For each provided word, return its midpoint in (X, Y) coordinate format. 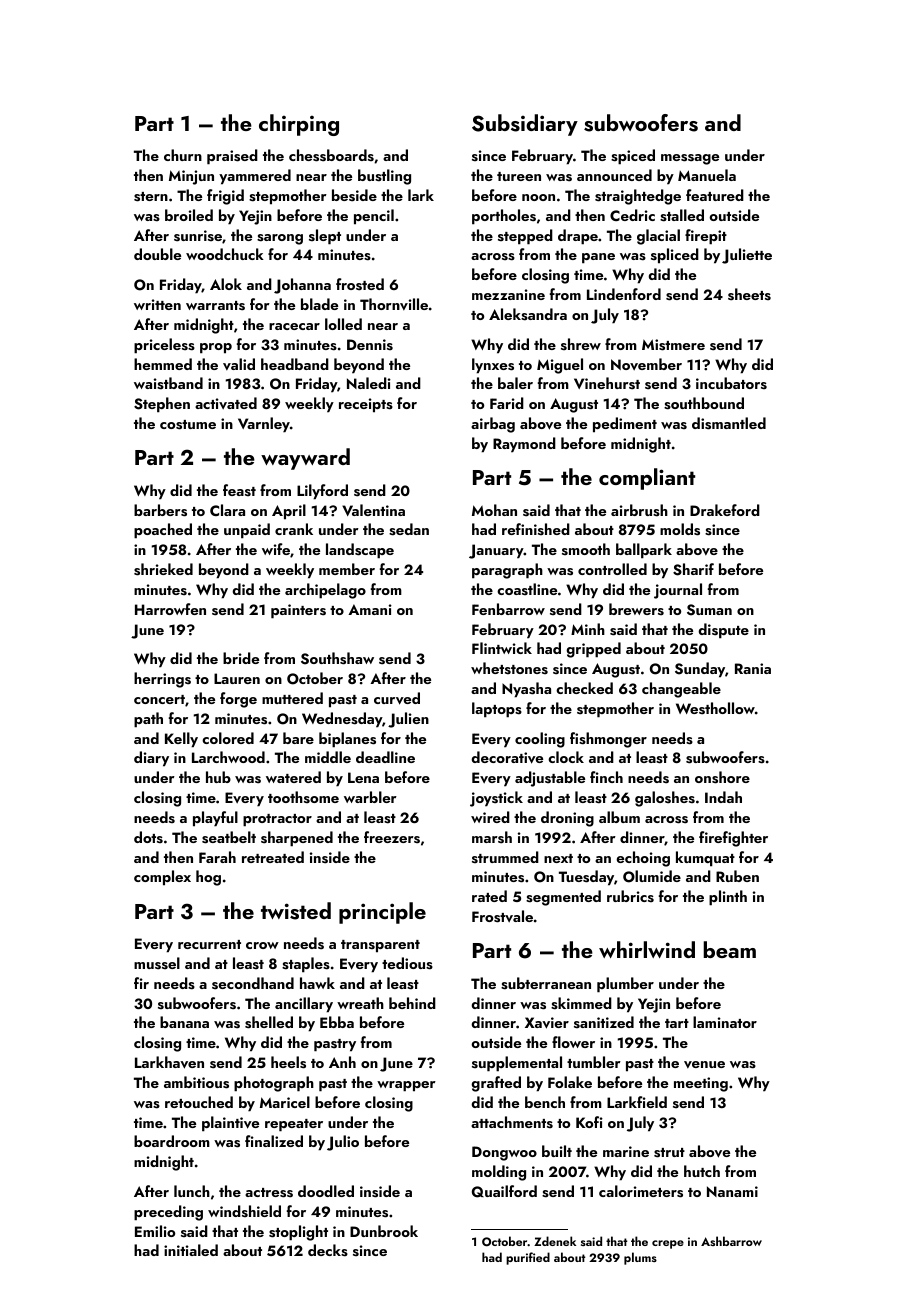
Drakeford (725, 510)
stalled (682, 215)
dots (148, 837)
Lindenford (624, 294)
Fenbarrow (508, 609)
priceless (164, 346)
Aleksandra (528, 314)
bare (298, 738)
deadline (385, 757)
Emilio (155, 1231)
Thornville (394, 304)
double (157, 254)
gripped (593, 650)
